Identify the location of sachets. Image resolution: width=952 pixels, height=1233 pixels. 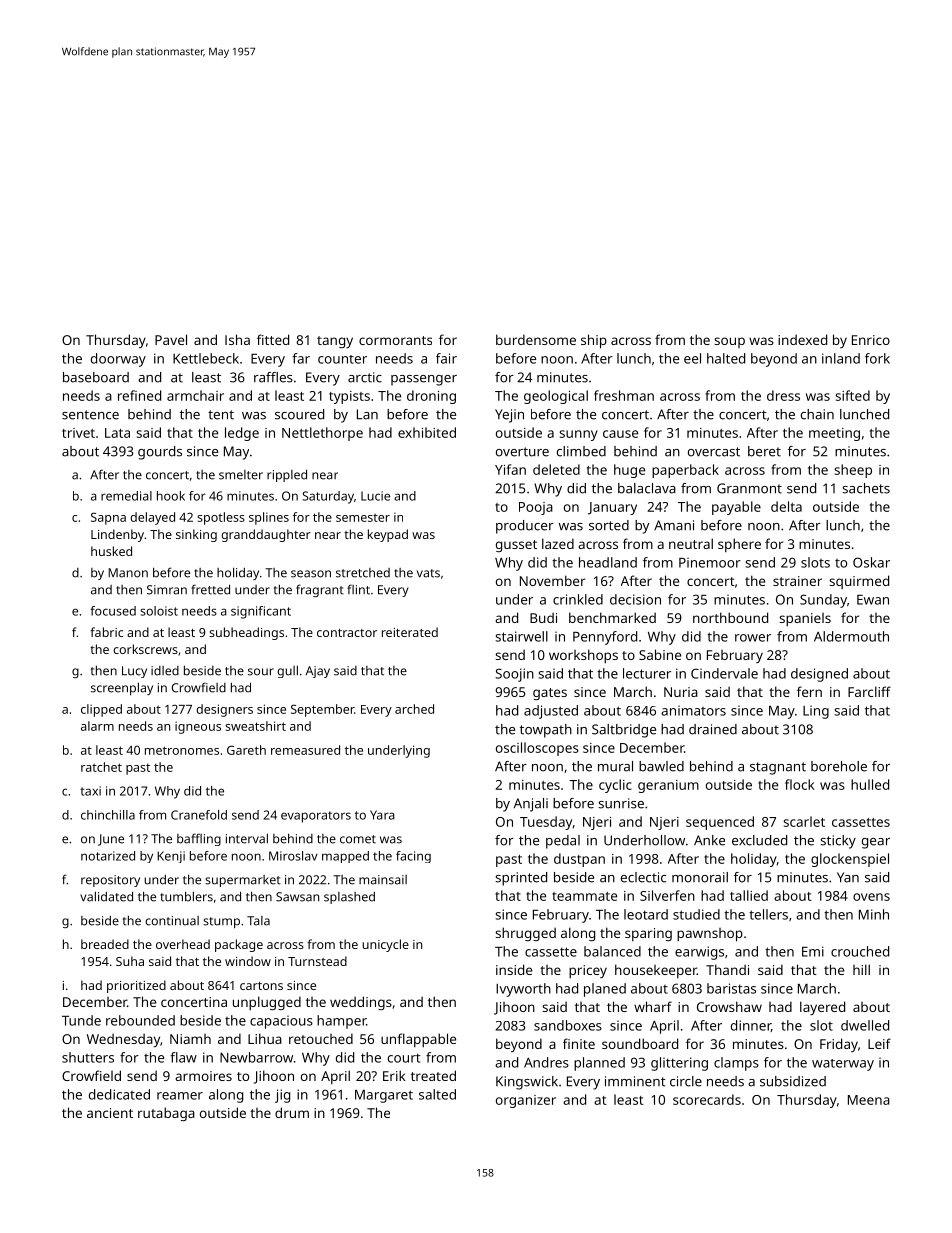
(866, 488).
